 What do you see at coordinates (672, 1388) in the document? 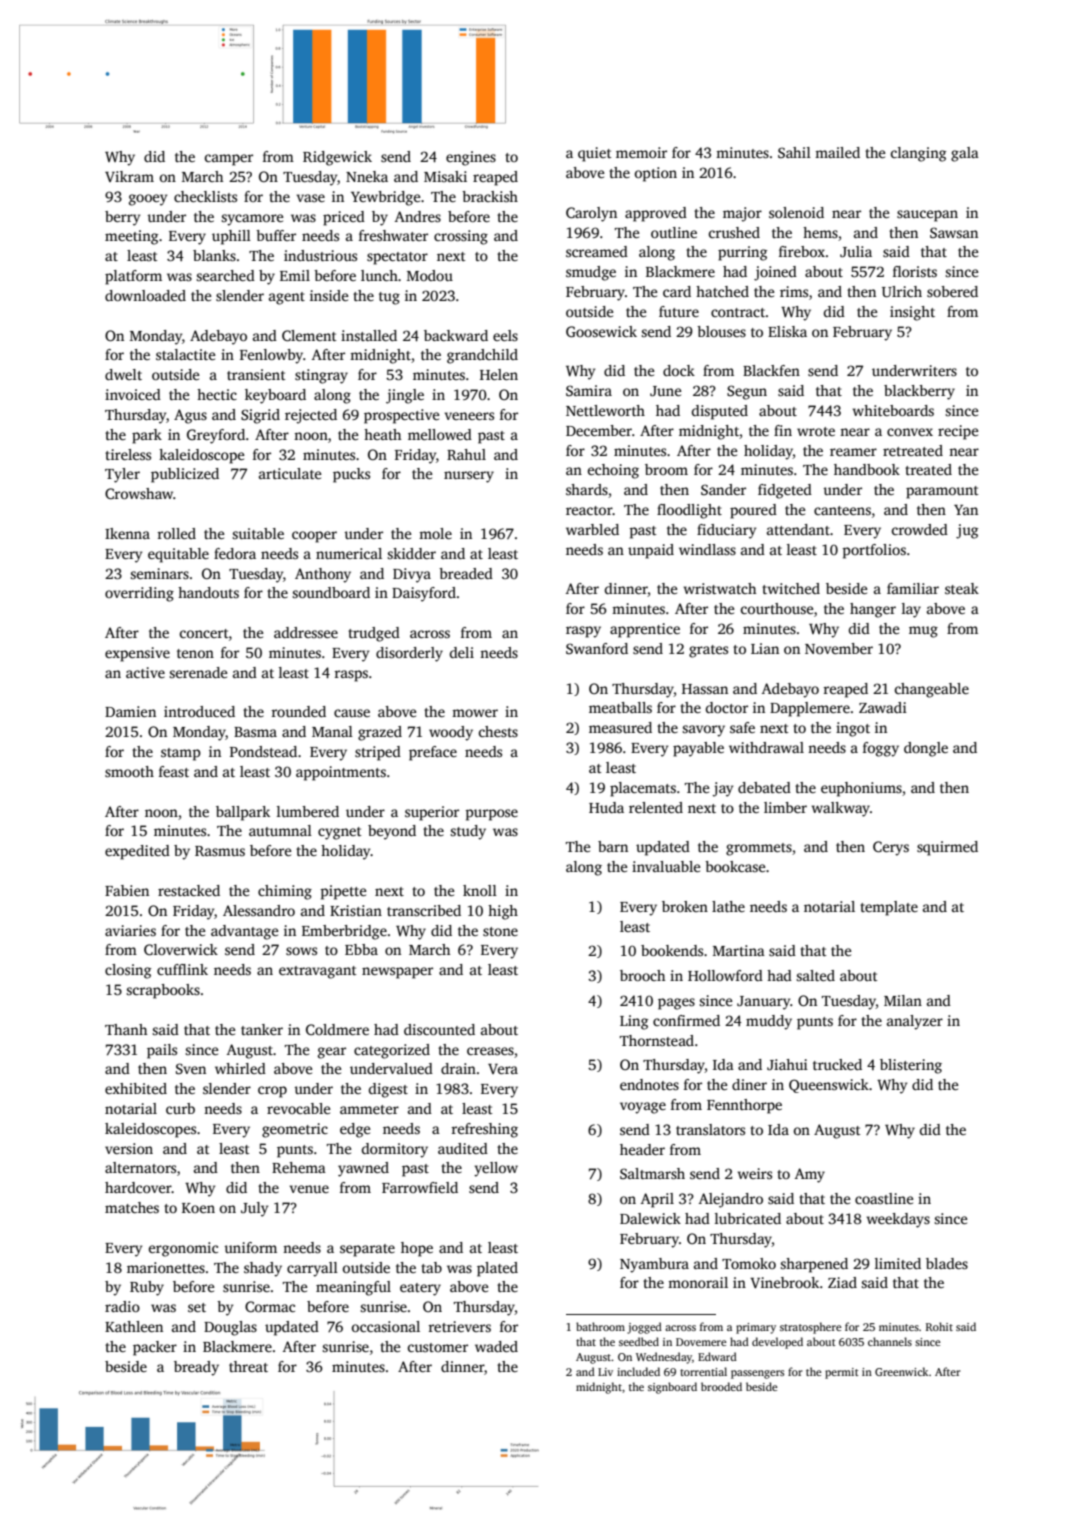
I see `signboard` at bounding box center [672, 1388].
